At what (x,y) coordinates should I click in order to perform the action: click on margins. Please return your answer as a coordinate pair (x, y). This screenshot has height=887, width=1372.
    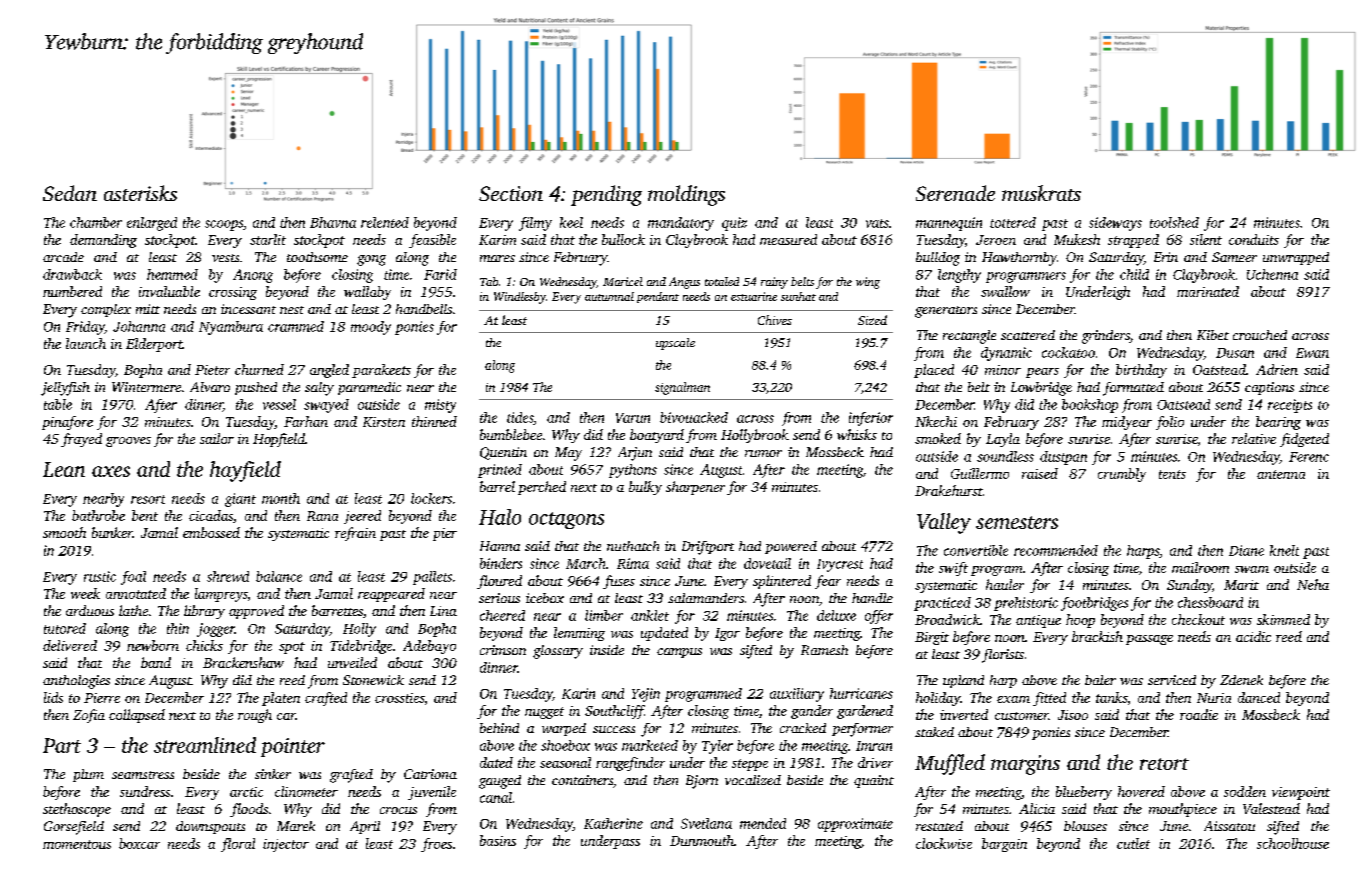
    Looking at the image, I should click on (1025, 765).
